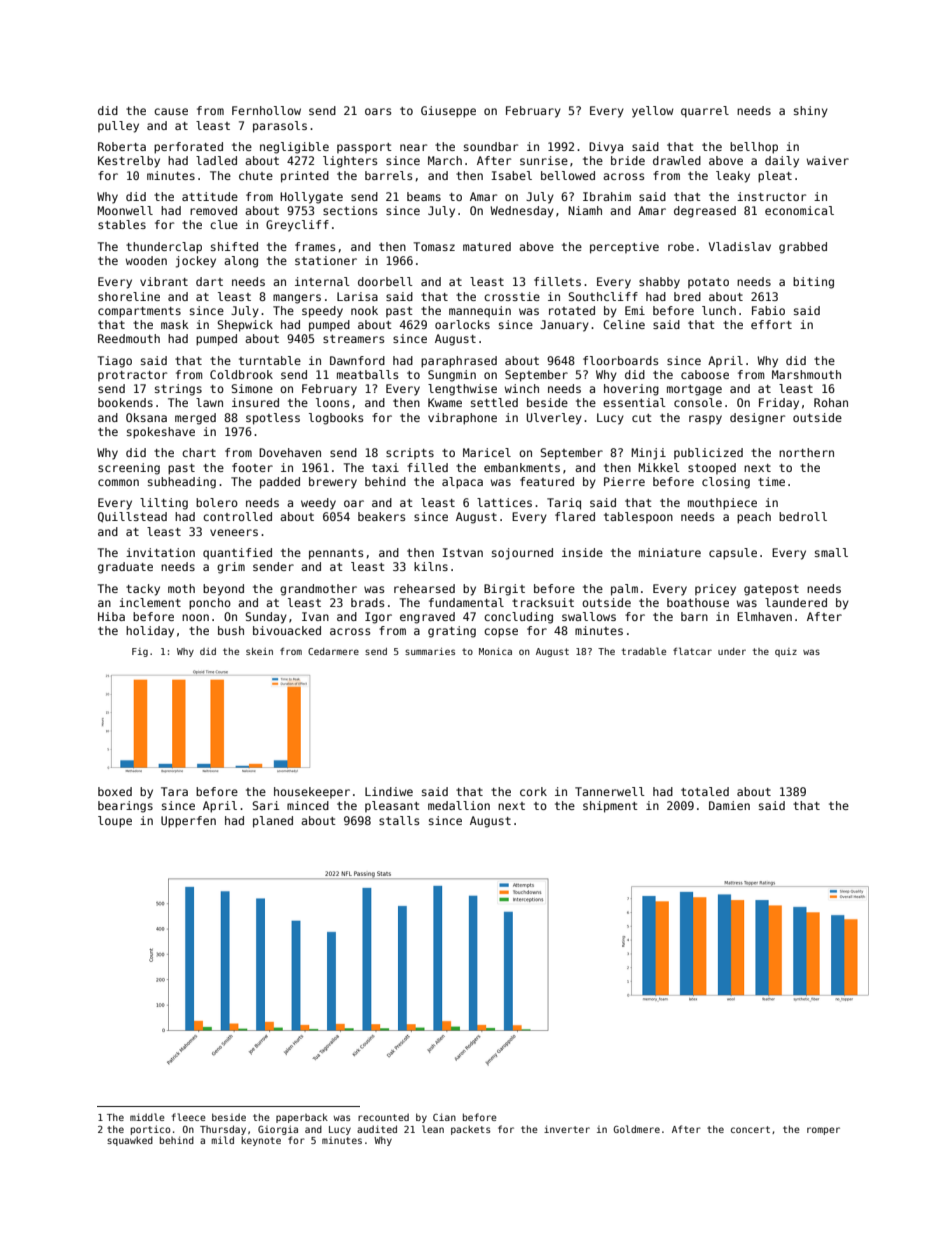  What do you see at coordinates (705, 112) in the screenshot?
I see `quarrel` at bounding box center [705, 112].
